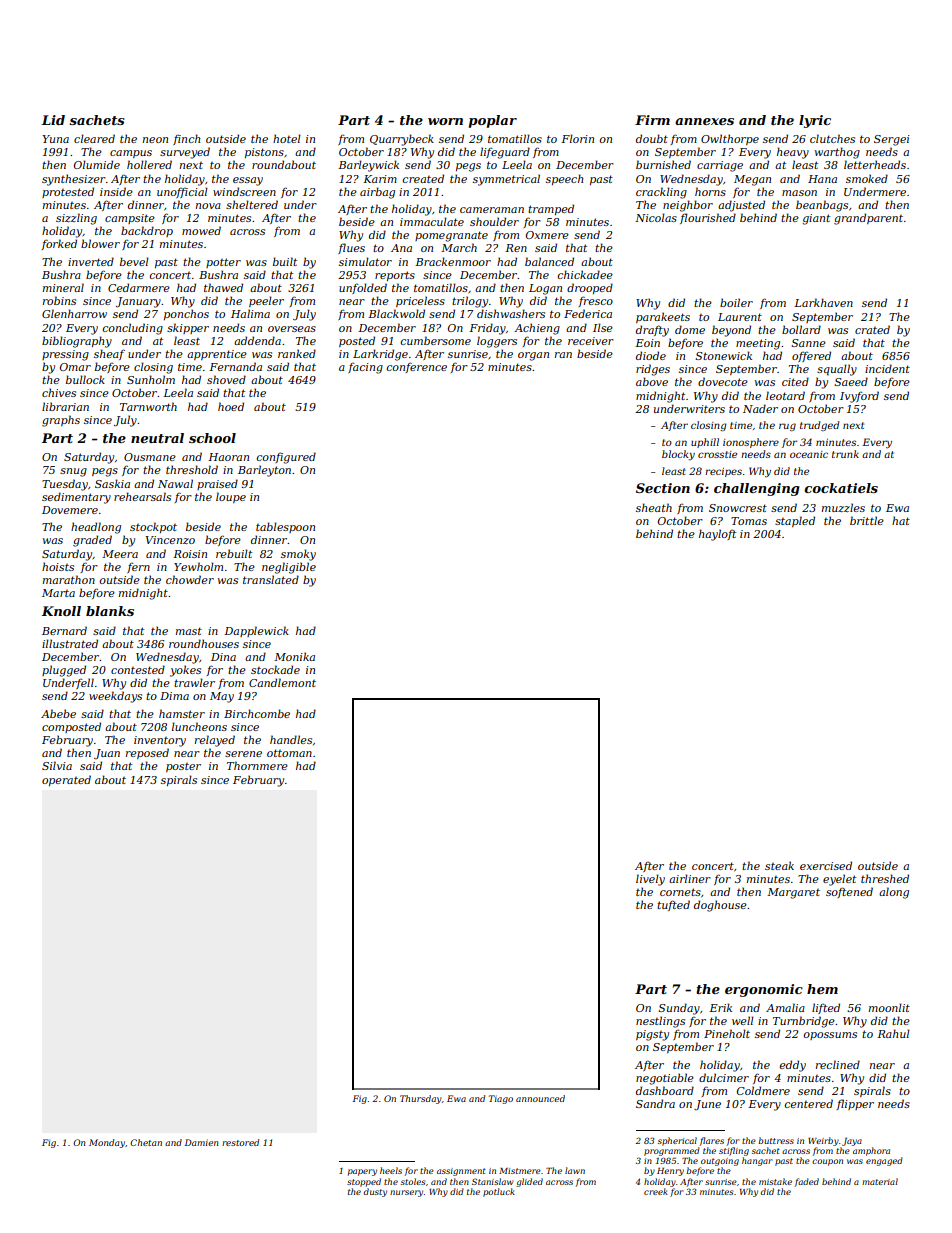 The height and width of the page is (1233, 952). I want to click on surveyed, so click(185, 153).
